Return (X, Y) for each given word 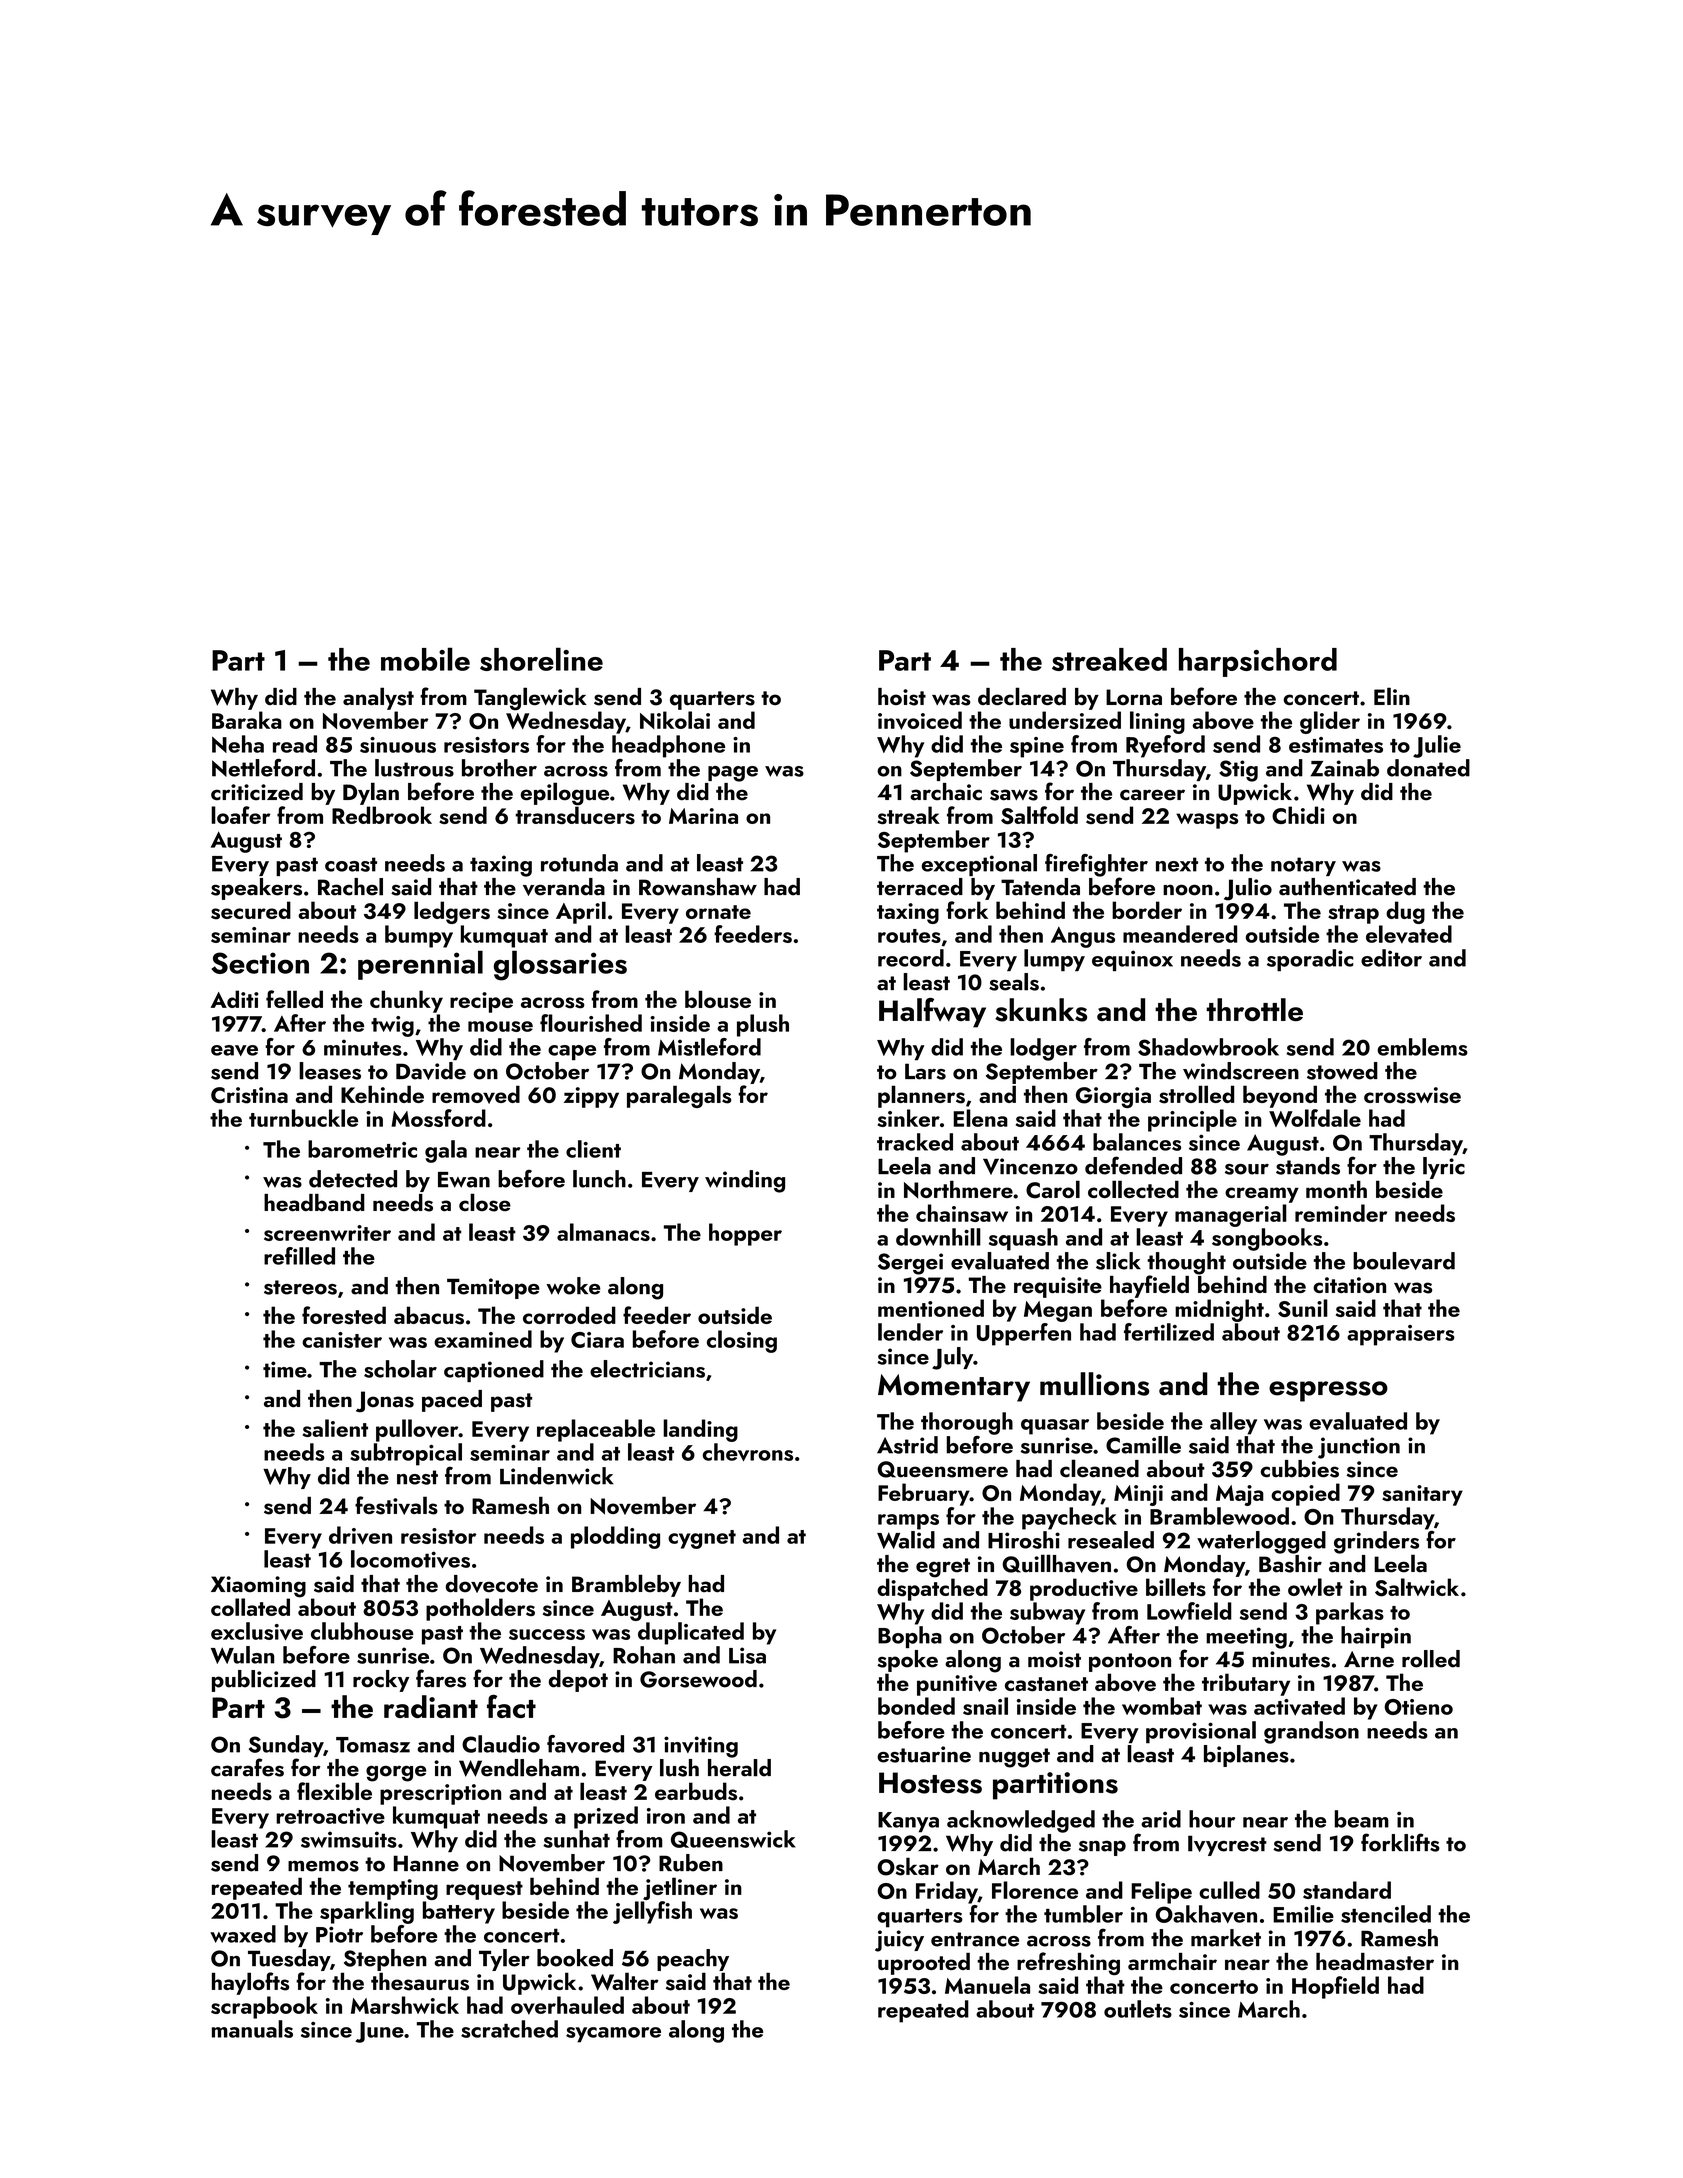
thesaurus (420, 1982)
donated (1428, 768)
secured (251, 910)
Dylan (371, 793)
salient (335, 1428)
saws (1014, 795)
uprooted (924, 1964)
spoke (907, 1661)
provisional (1201, 1732)
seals (1014, 982)
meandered (1180, 934)
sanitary (1422, 1495)
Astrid (907, 1445)
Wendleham (519, 1768)
